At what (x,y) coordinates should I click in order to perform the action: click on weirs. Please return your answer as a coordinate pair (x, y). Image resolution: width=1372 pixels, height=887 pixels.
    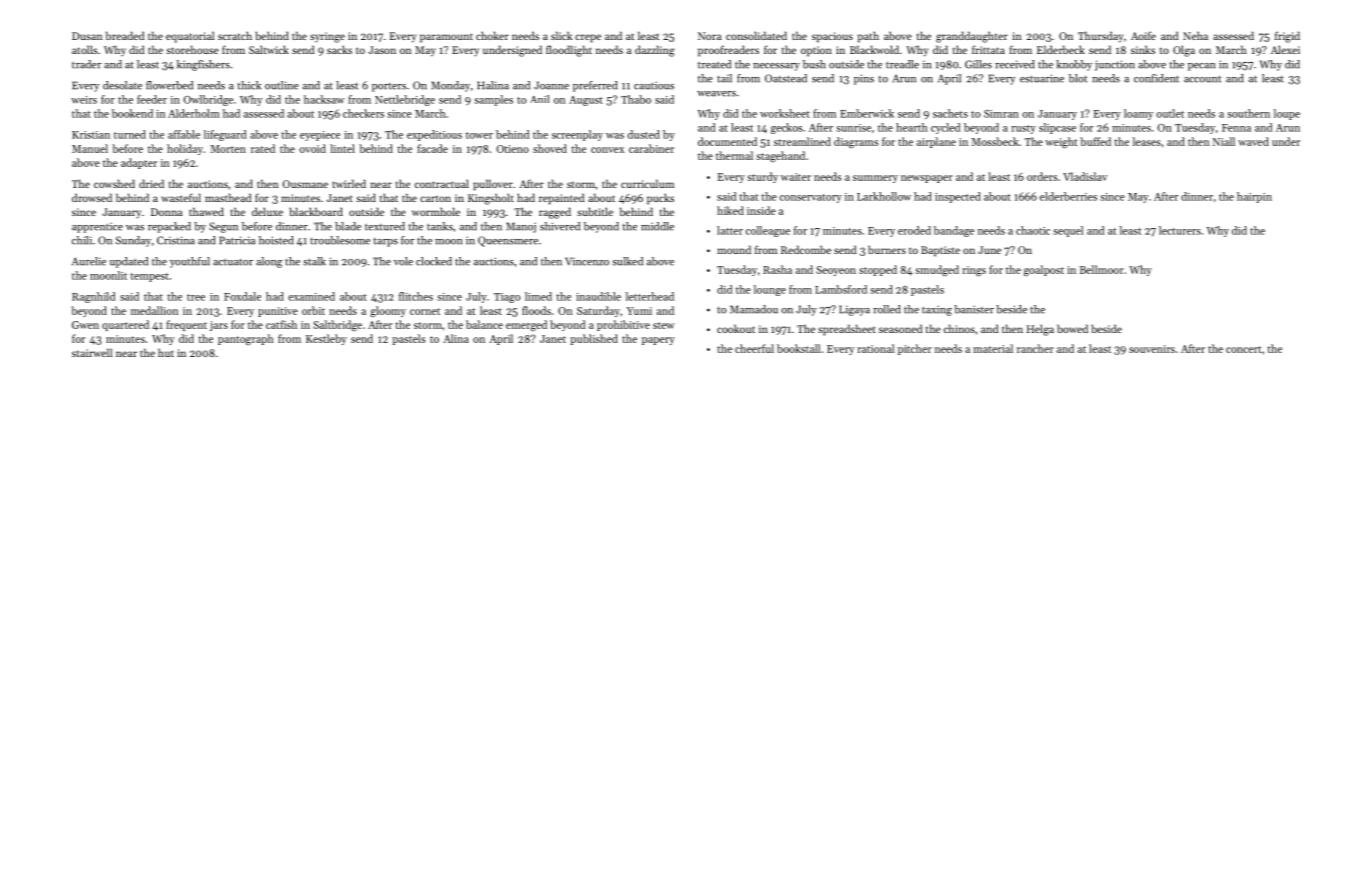
    Looking at the image, I should click on (84, 100).
